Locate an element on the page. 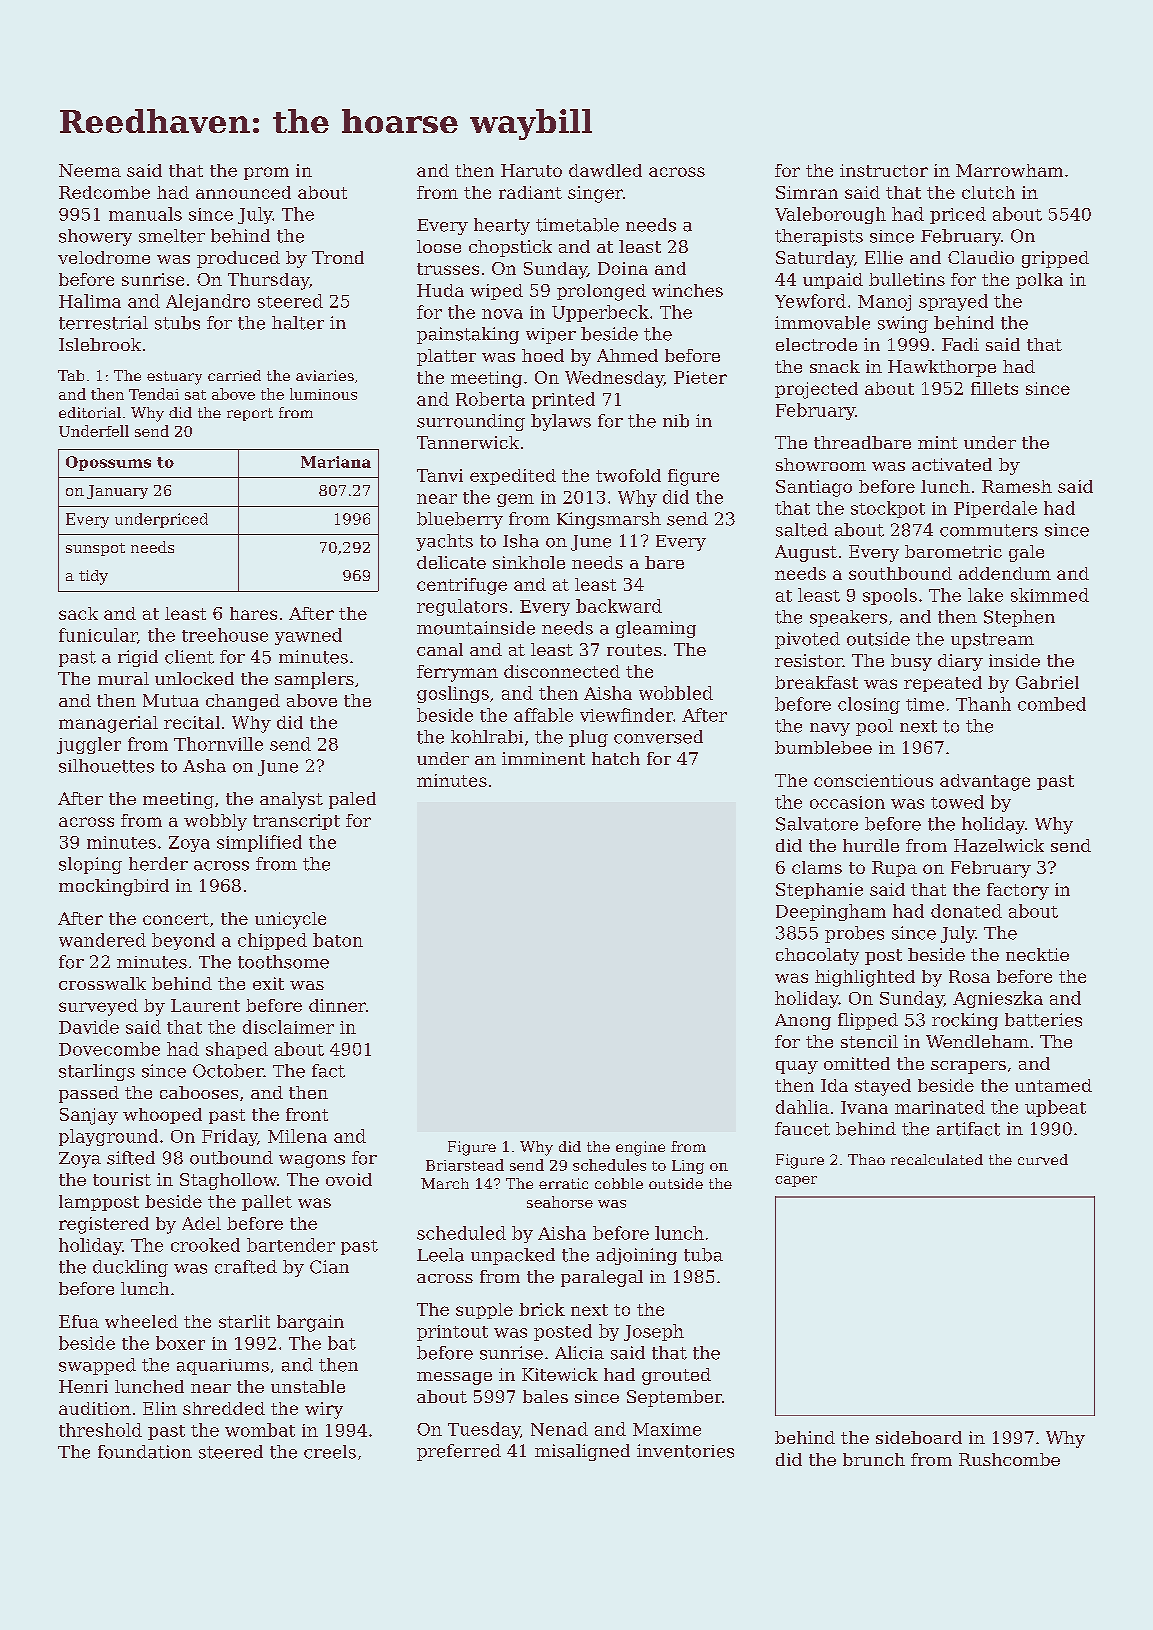  Doina is located at coordinates (623, 268).
